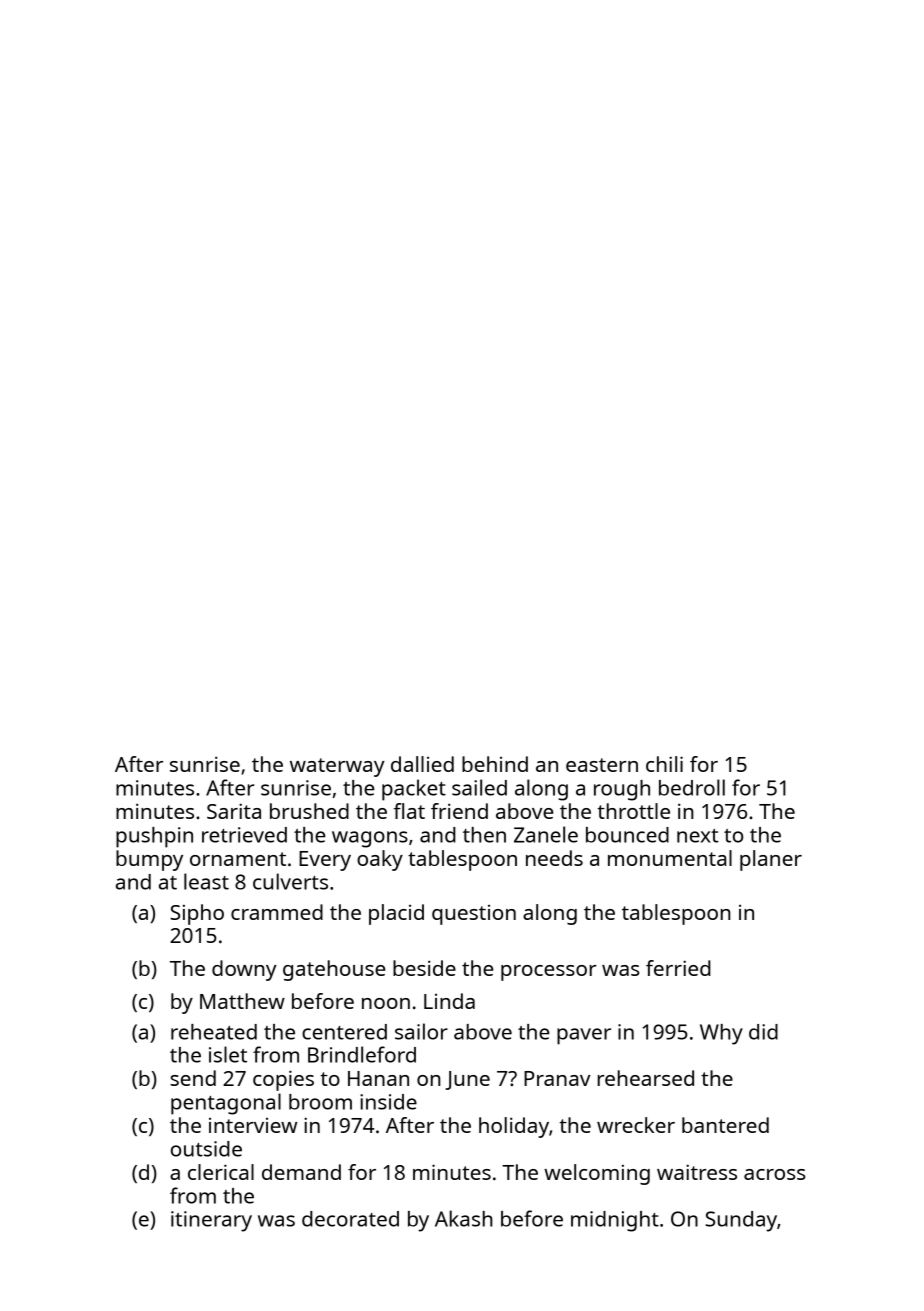  Describe the element at coordinates (697, 1172) in the screenshot. I see `waitress` at that location.
